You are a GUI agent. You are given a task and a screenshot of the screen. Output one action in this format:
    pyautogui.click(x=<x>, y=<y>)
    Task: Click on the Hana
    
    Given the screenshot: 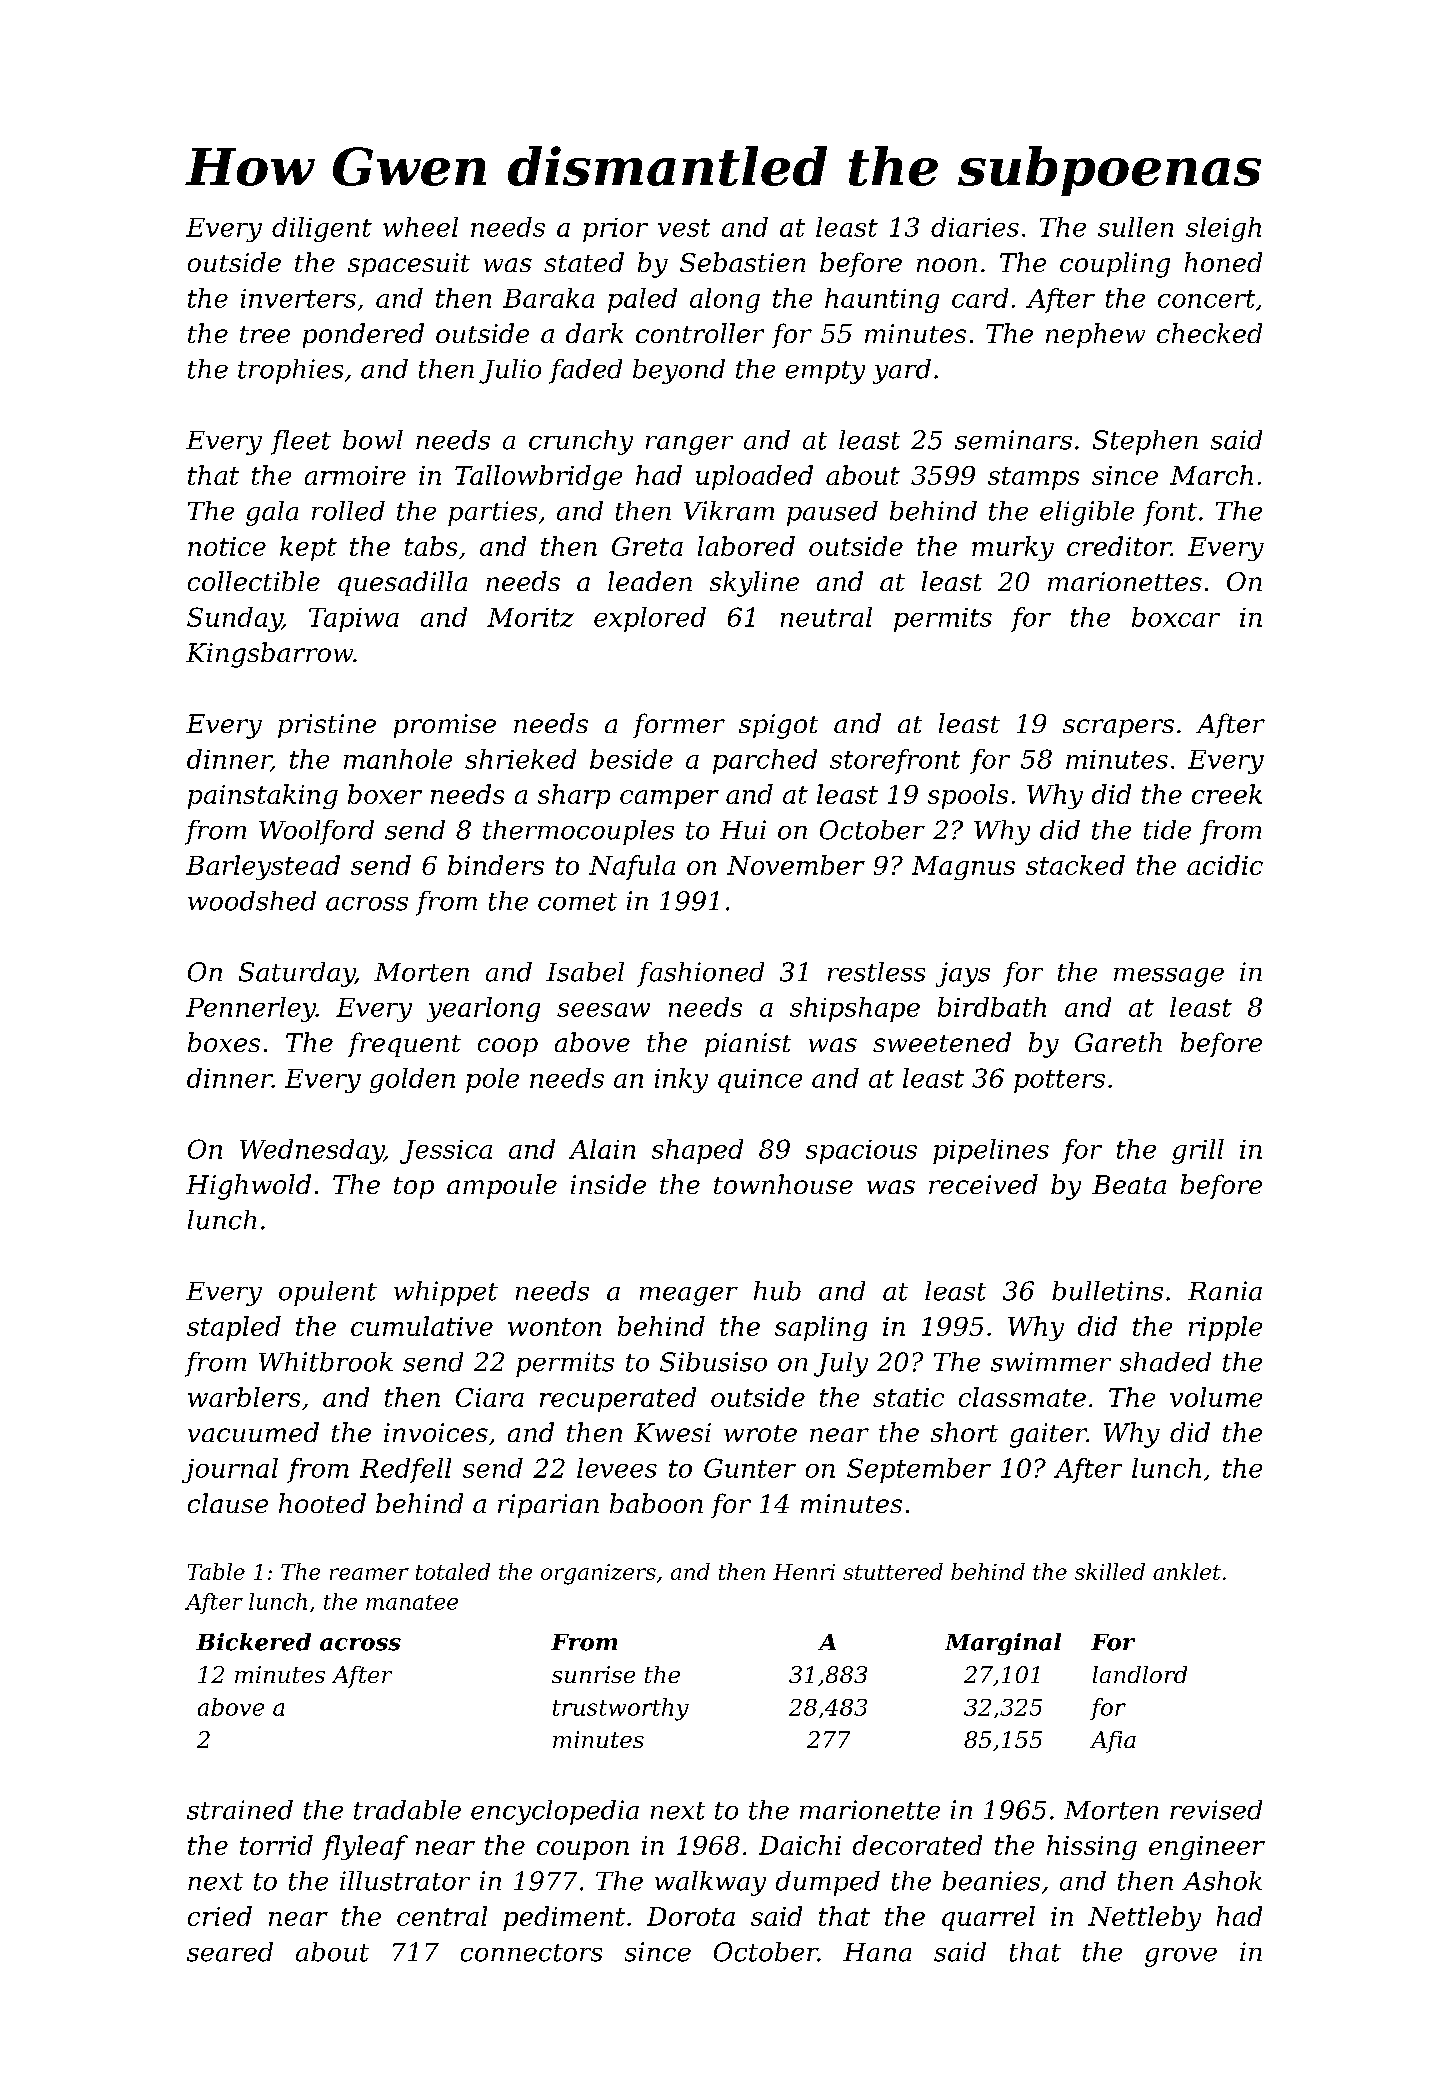 What is the action you would take?
    pyautogui.click(x=877, y=1952)
